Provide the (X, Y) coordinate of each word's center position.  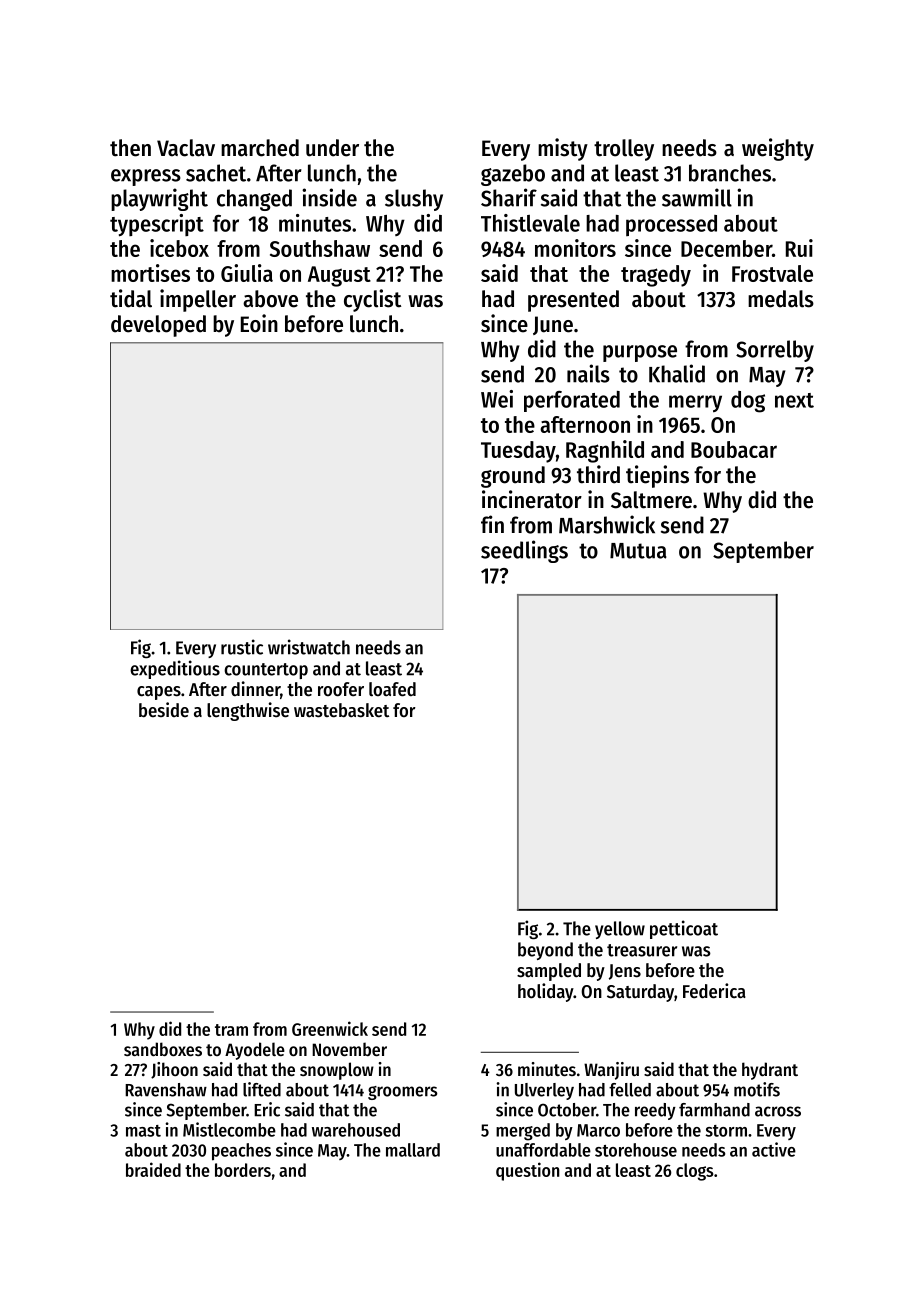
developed (158, 326)
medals (781, 299)
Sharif (509, 197)
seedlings (524, 551)
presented (573, 301)
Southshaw (320, 248)
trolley (624, 150)
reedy (655, 1111)
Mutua (638, 551)
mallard (413, 1150)
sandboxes (163, 1049)
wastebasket (341, 710)
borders (243, 1170)
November (349, 1049)
